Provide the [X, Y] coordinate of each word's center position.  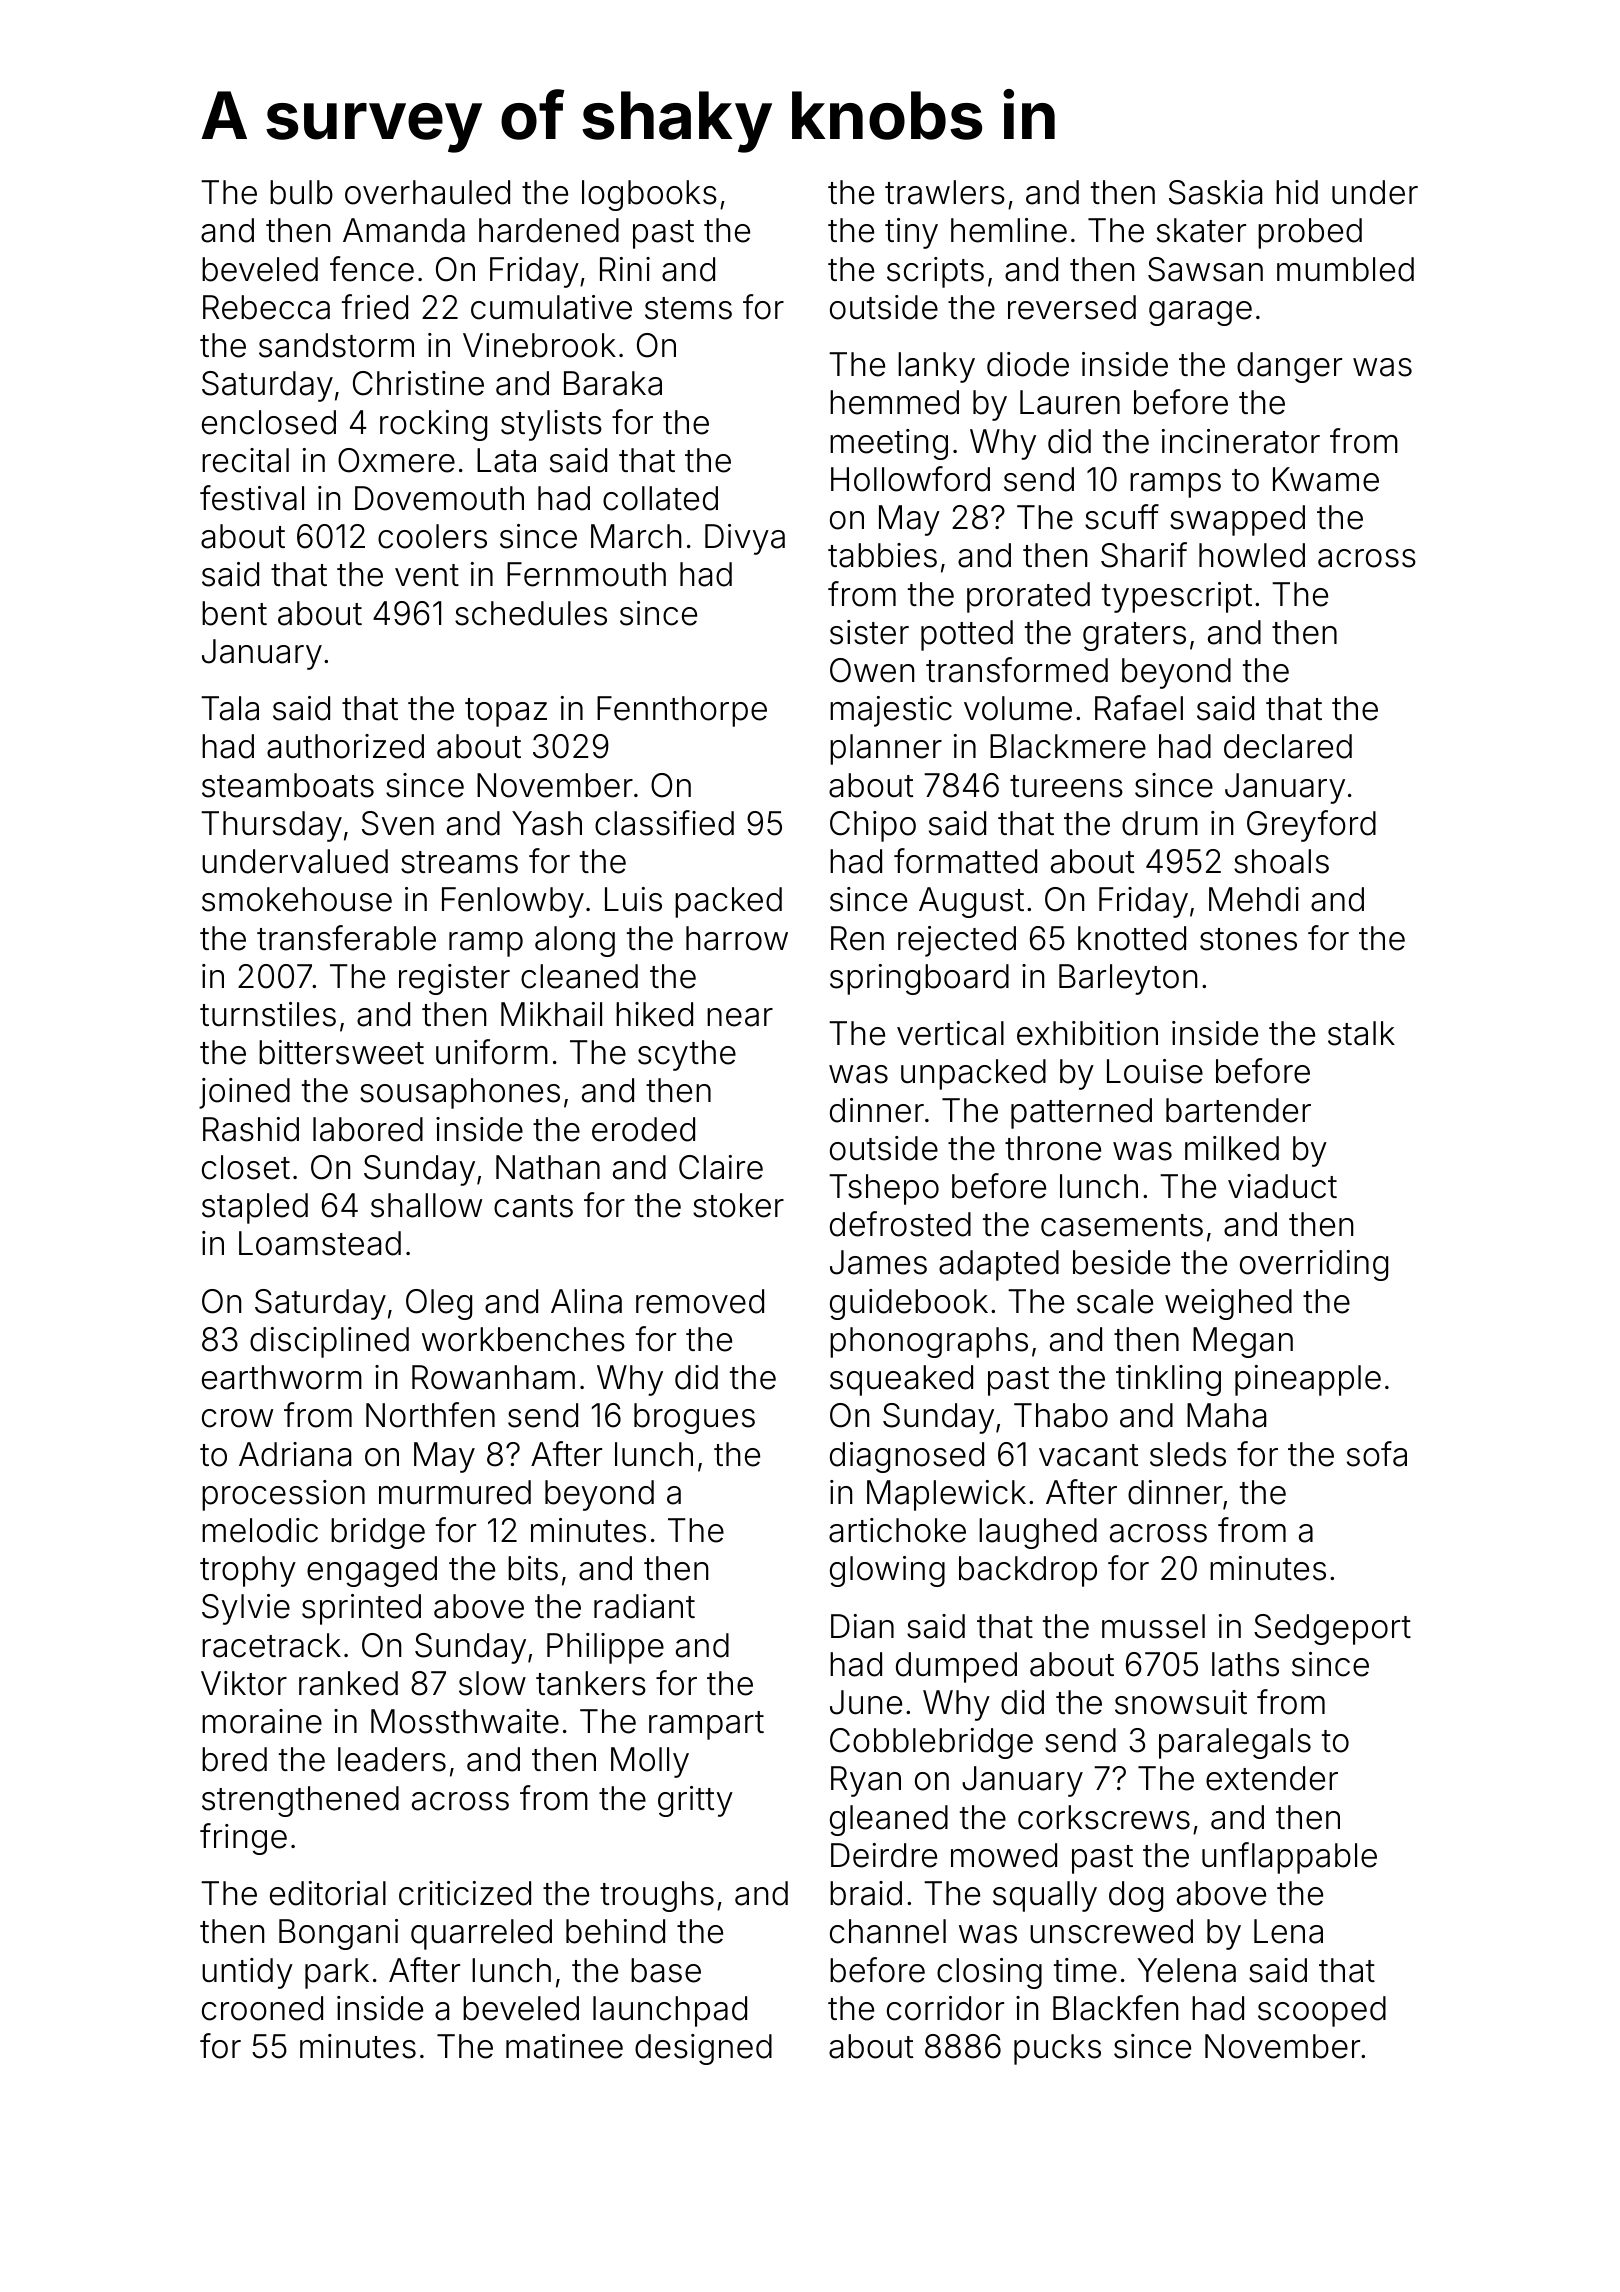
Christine [418, 383]
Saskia [1215, 192]
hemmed [894, 402]
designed [703, 2049]
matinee [564, 2046]
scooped [1322, 2011]
